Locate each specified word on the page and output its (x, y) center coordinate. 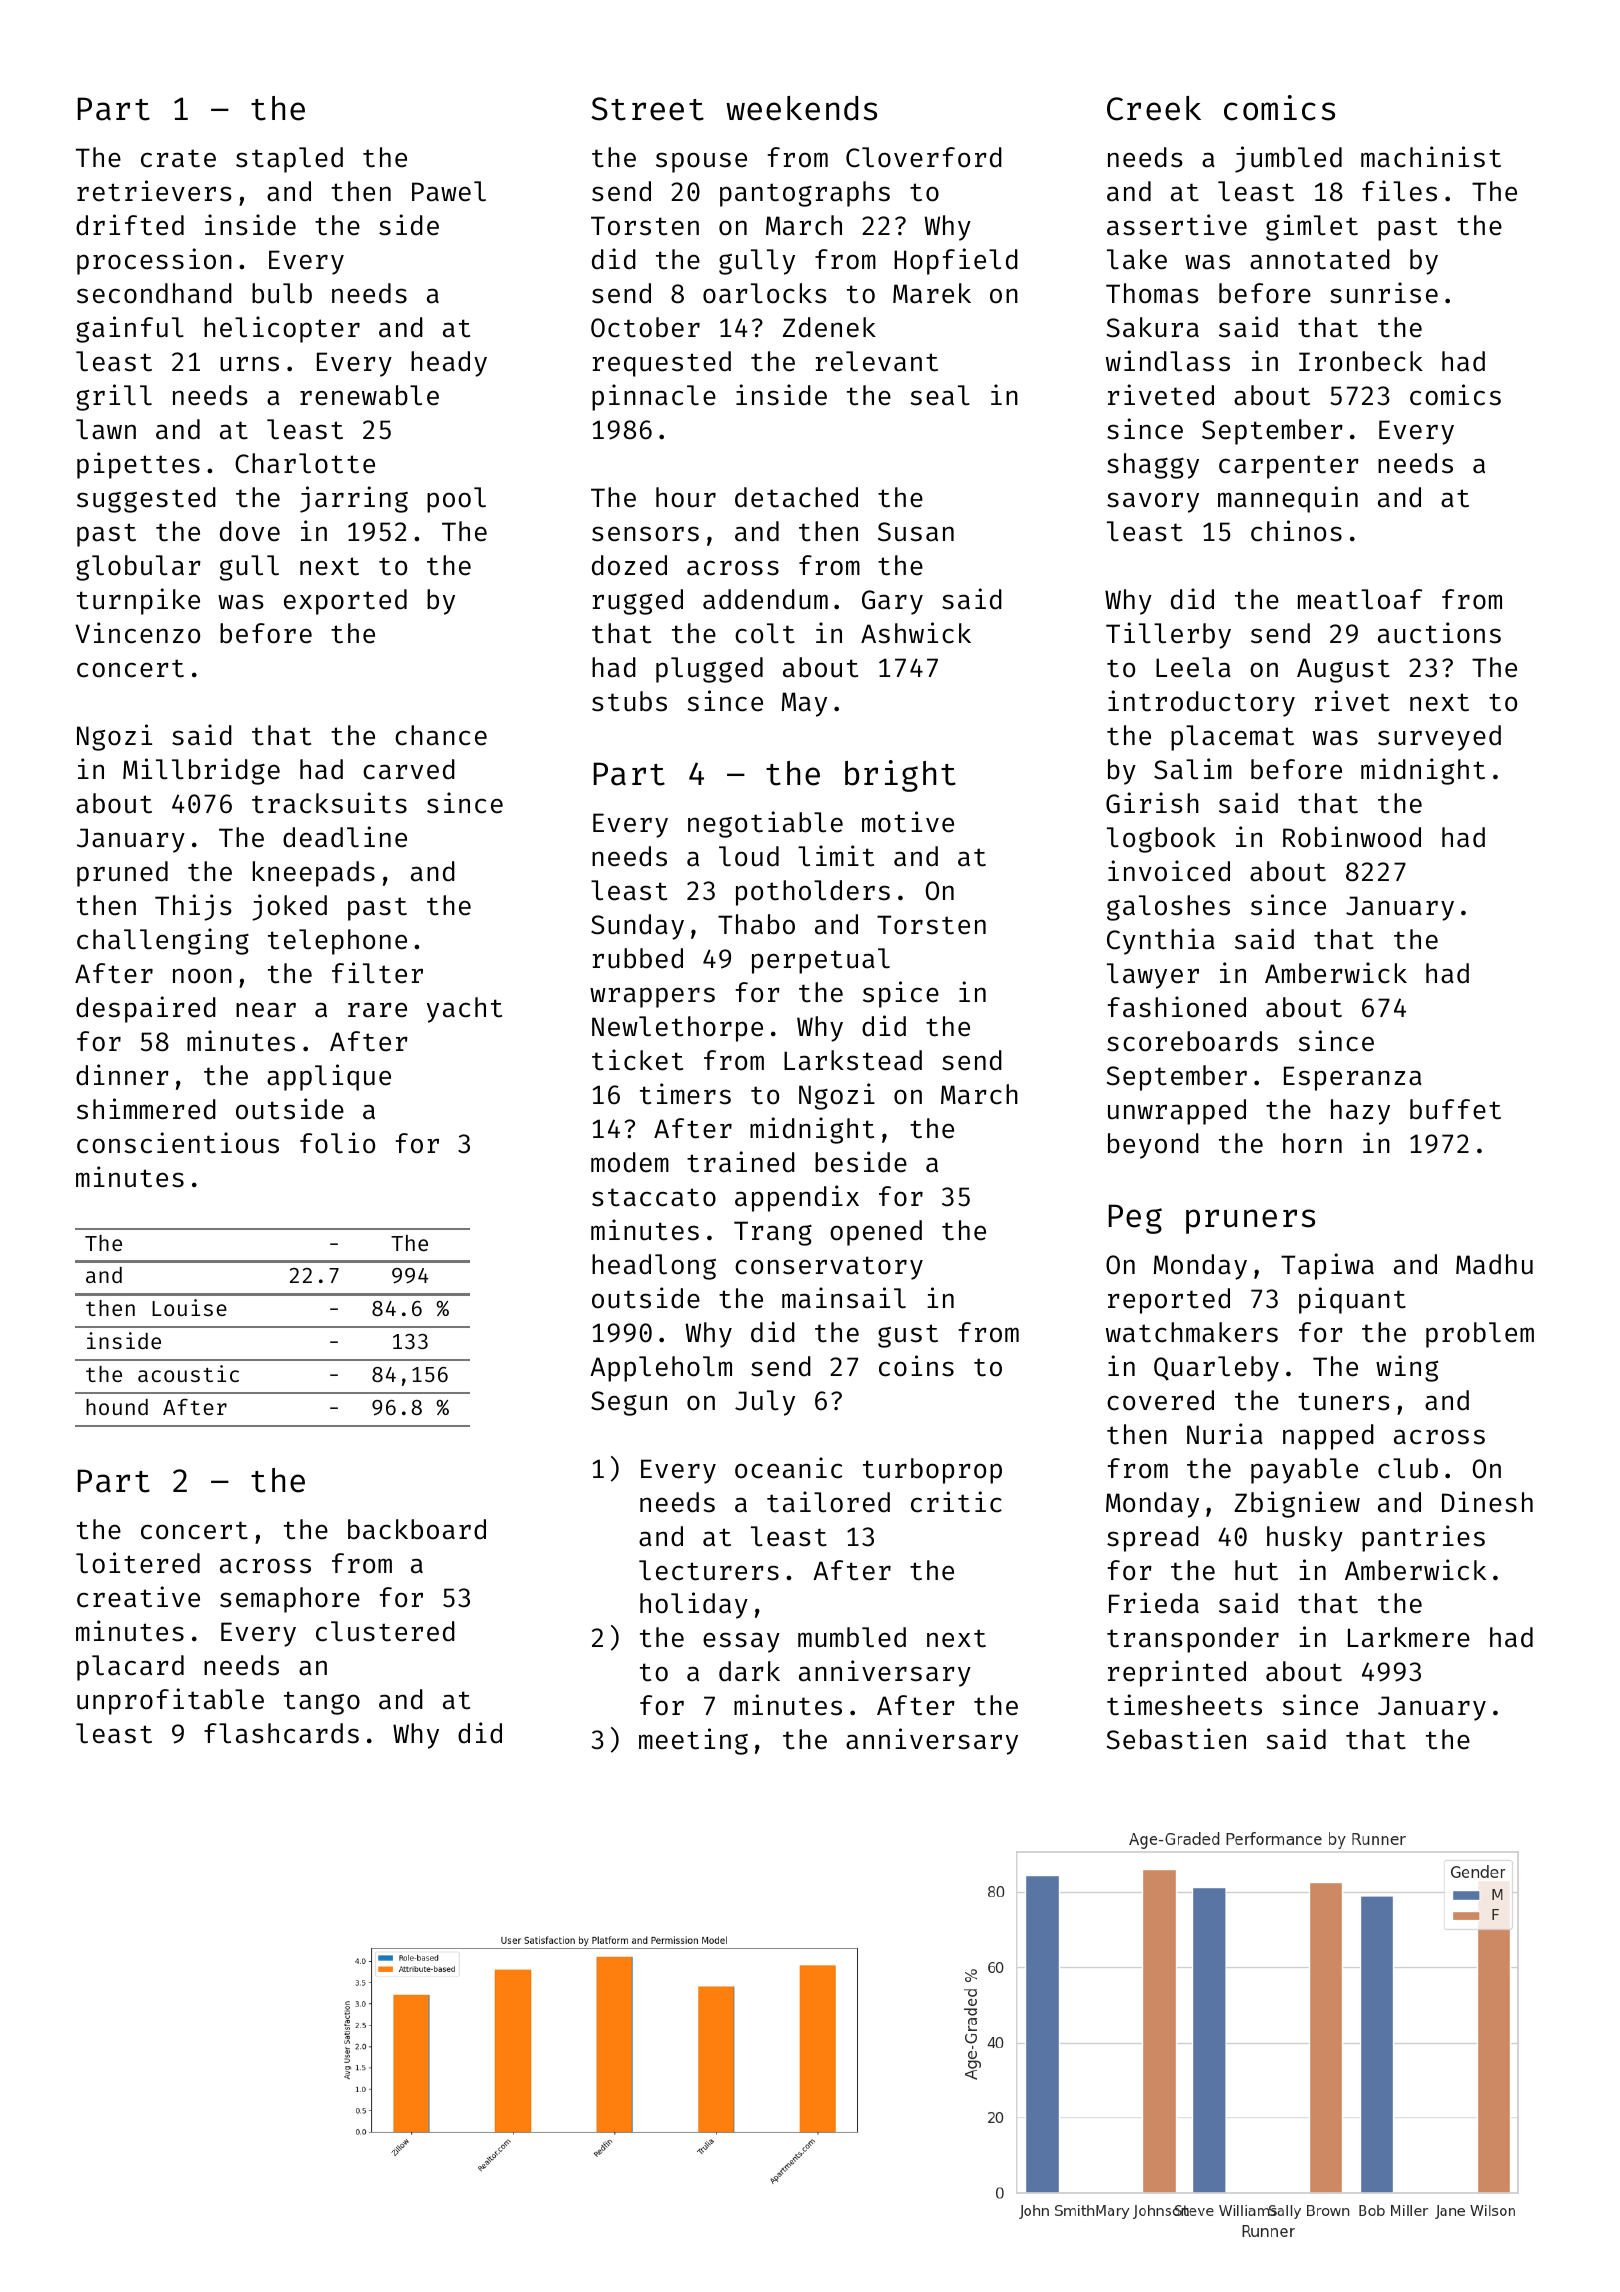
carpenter (1289, 467)
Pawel (449, 191)
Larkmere (1409, 1637)
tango (322, 1703)
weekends (801, 108)
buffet (1455, 1109)
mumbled (852, 1637)
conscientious (178, 1143)
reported (1169, 1301)
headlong (654, 1267)
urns (249, 364)
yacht (464, 1010)
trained (741, 1162)
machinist (1431, 157)
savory (1153, 502)
